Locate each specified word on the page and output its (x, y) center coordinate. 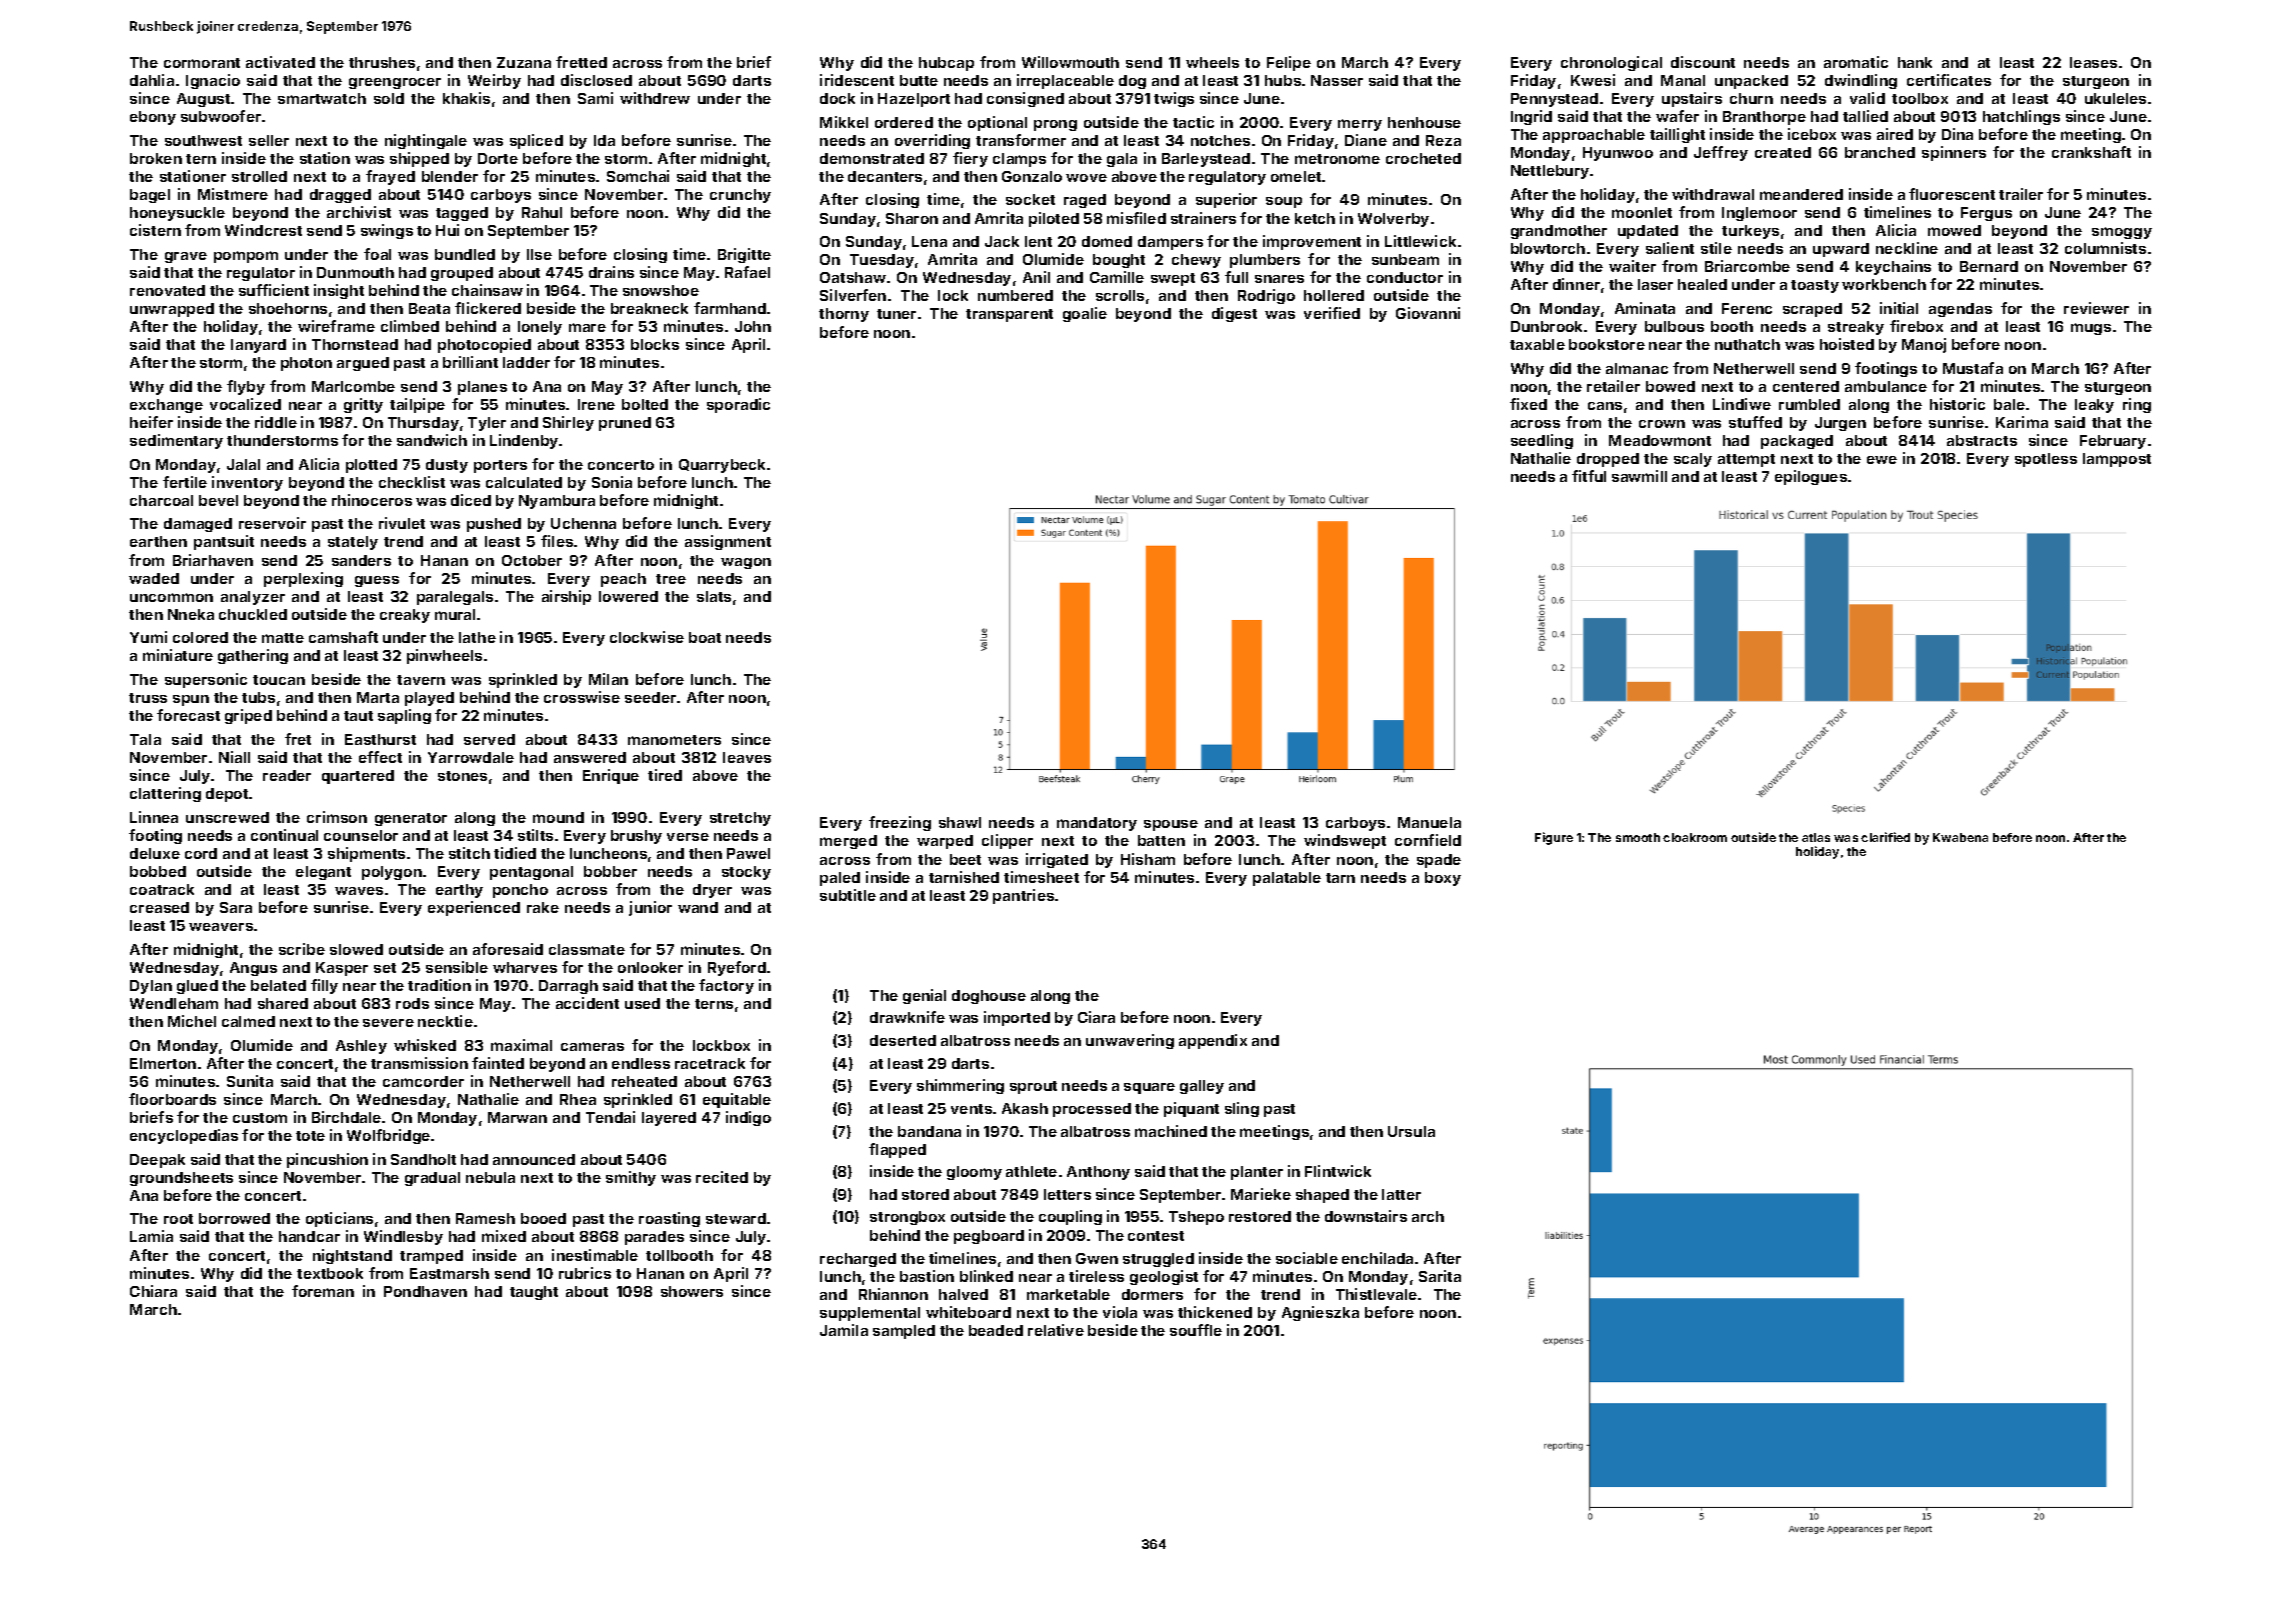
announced (534, 1159)
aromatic (1856, 62)
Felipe (1289, 63)
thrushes (382, 62)
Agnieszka (1320, 1313)
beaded (996, 1330)
